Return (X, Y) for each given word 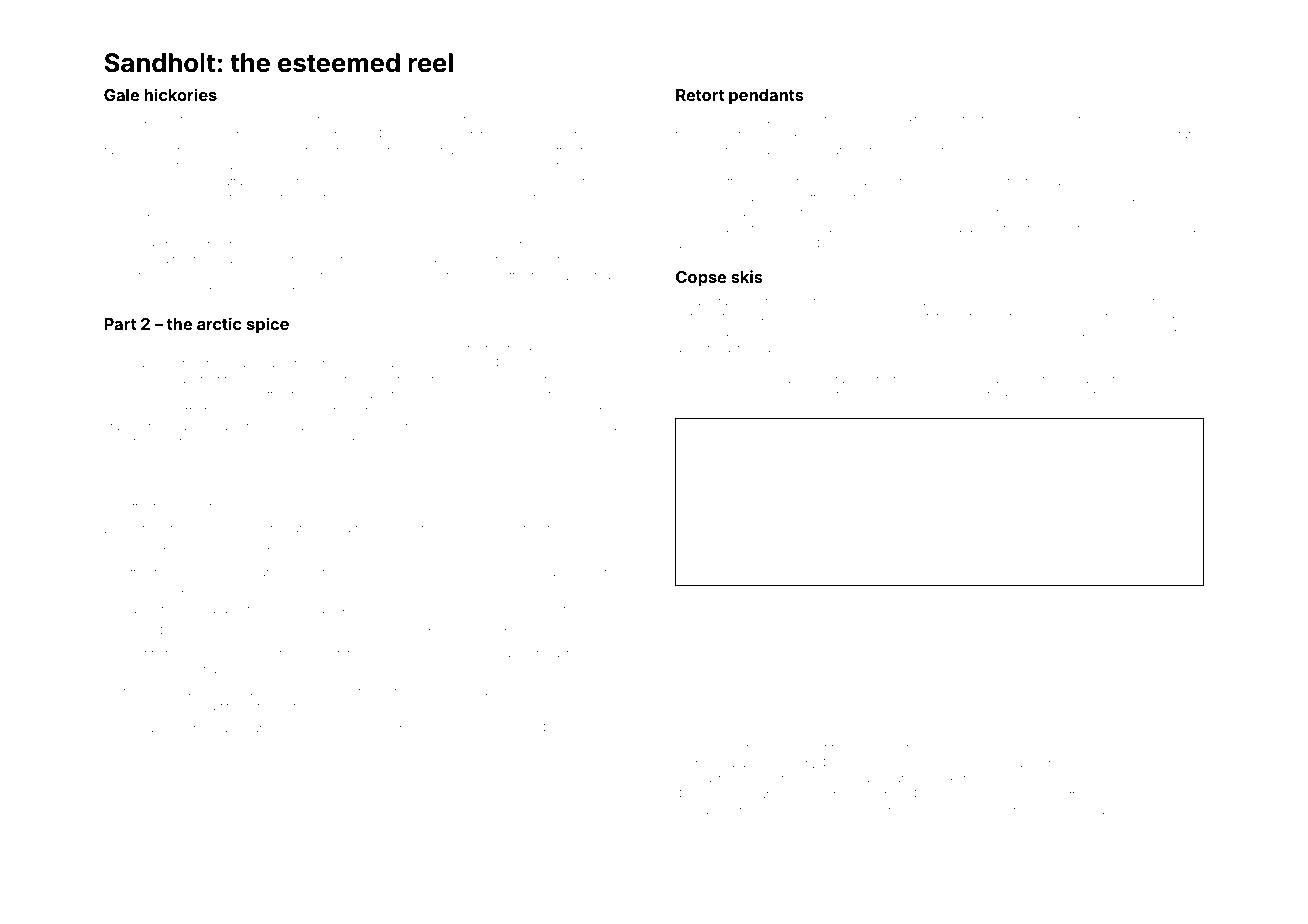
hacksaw (1027, 119)
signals (143, 730)
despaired (774, 811)
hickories (180, 94)
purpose (593, 530)
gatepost (343, 412)
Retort (700, 95)
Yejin (1060, 395)
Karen (1135, 810)
